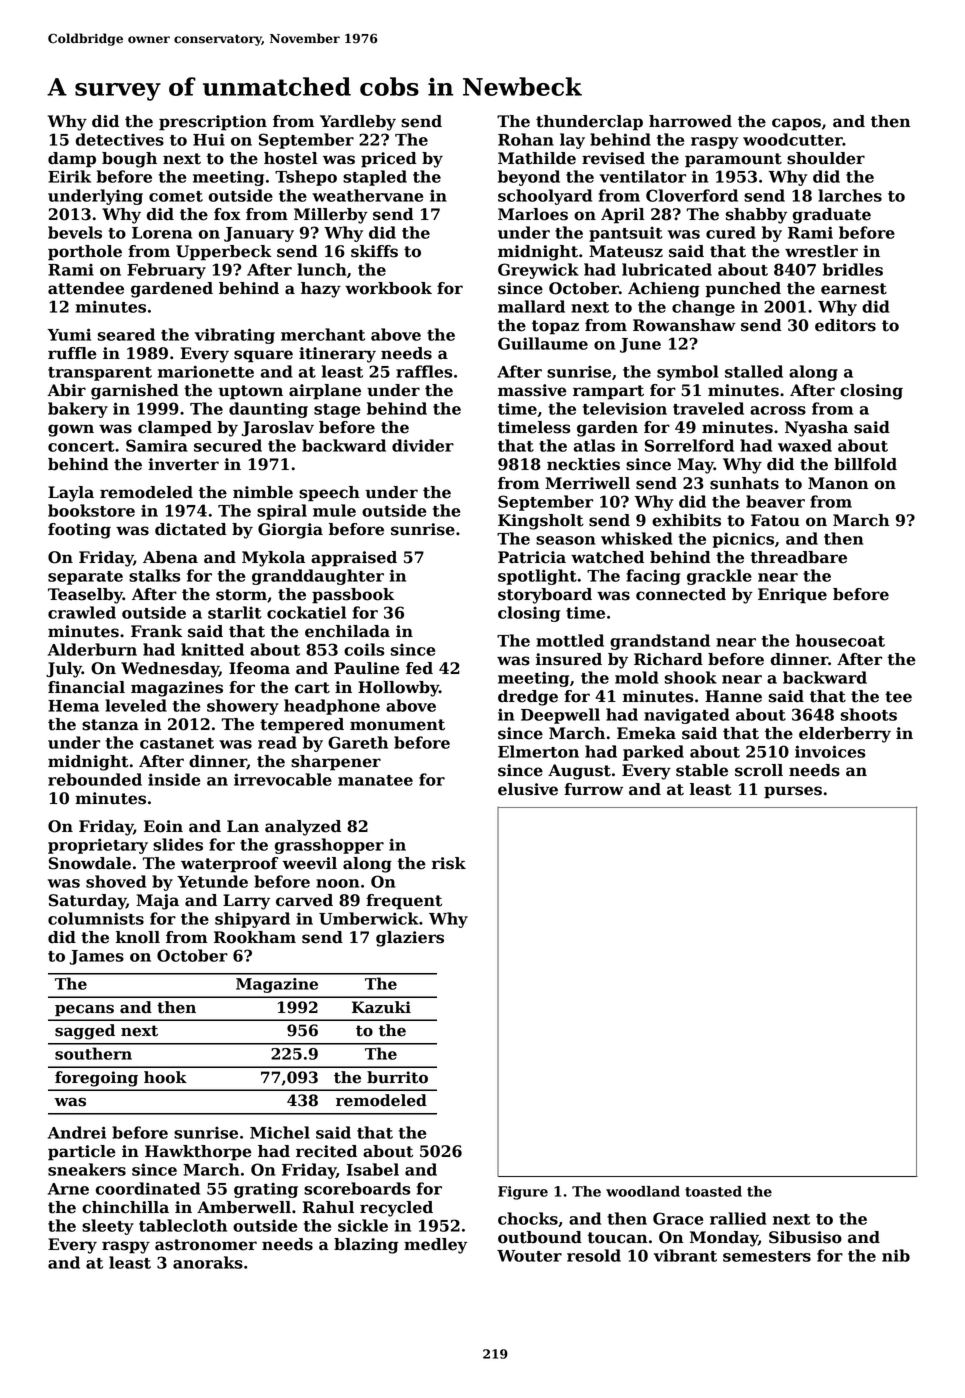  Describe the element at coordinates (82, 1153) in the screenshot. I see `particle` at that location.
